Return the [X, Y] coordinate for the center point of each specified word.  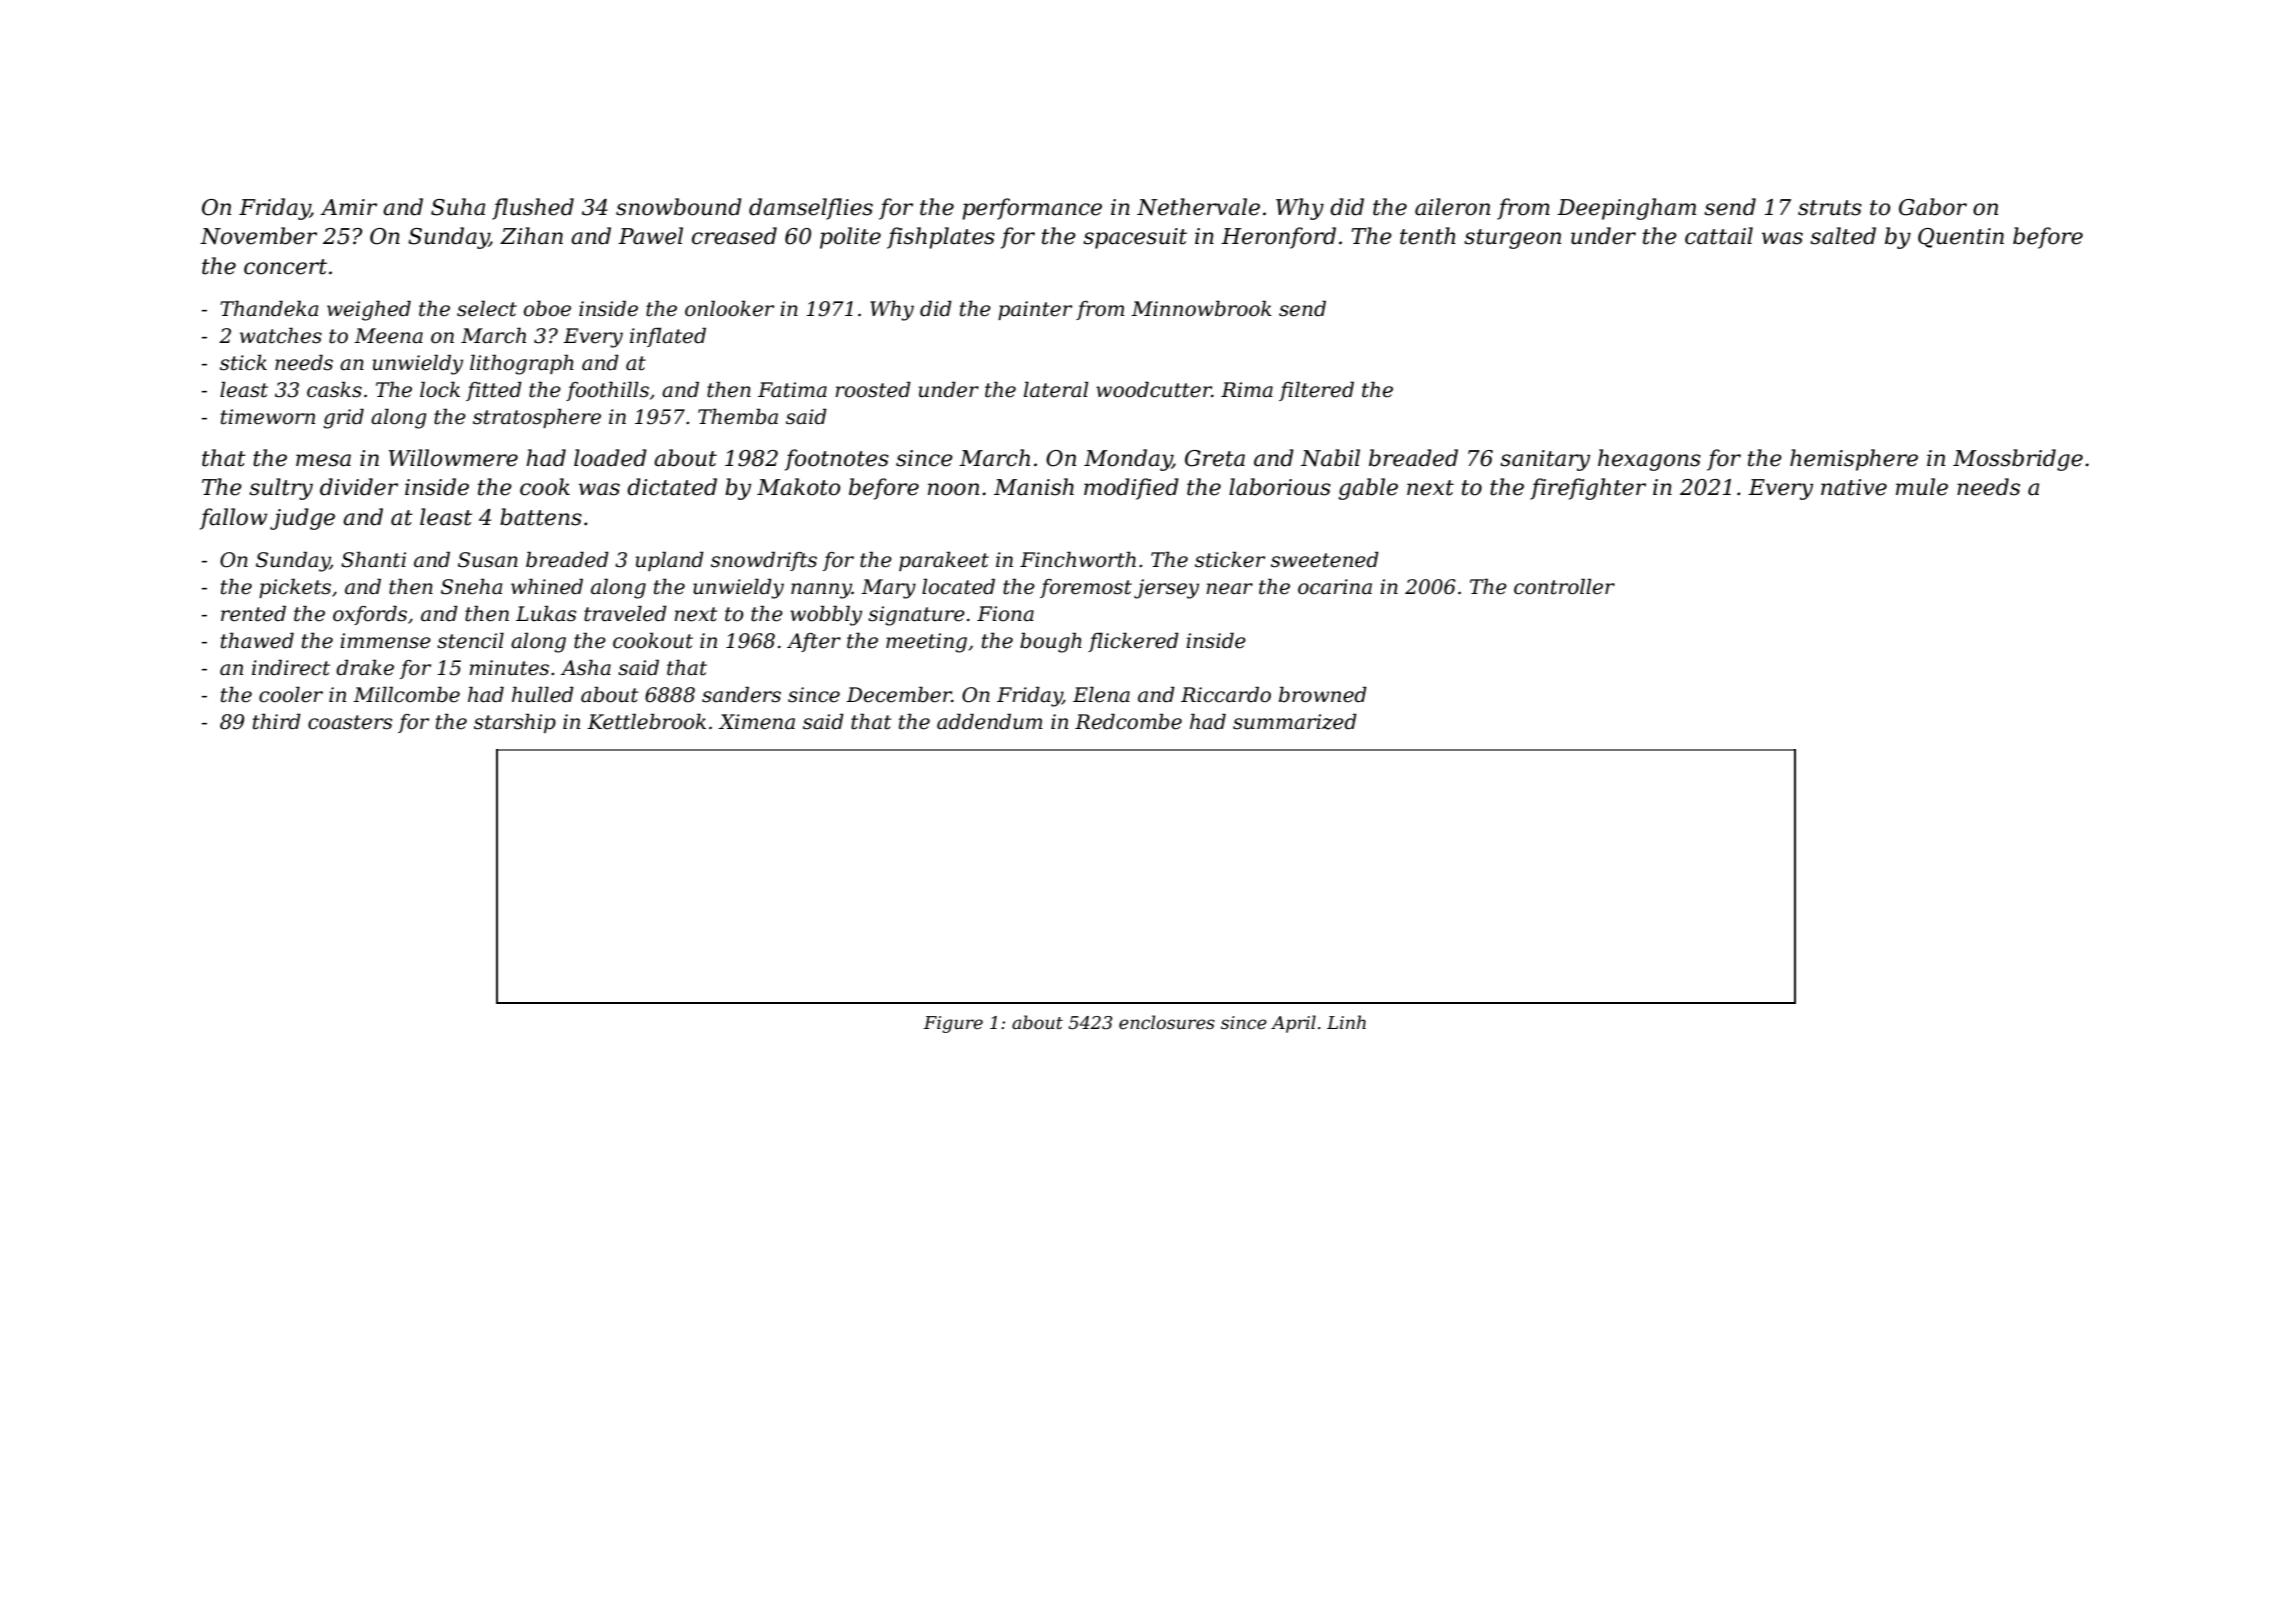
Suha [458, 207]
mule [1922, 487]
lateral [1056, 389]
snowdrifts [764, 561]
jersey [1166, 589]
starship [515, 723]
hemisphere [1854, 460]
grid [343, 418]
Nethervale [1198, 207]
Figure [953, 1024]
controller [1564, 586]
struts [1830, 208]
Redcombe [1128, 721]
